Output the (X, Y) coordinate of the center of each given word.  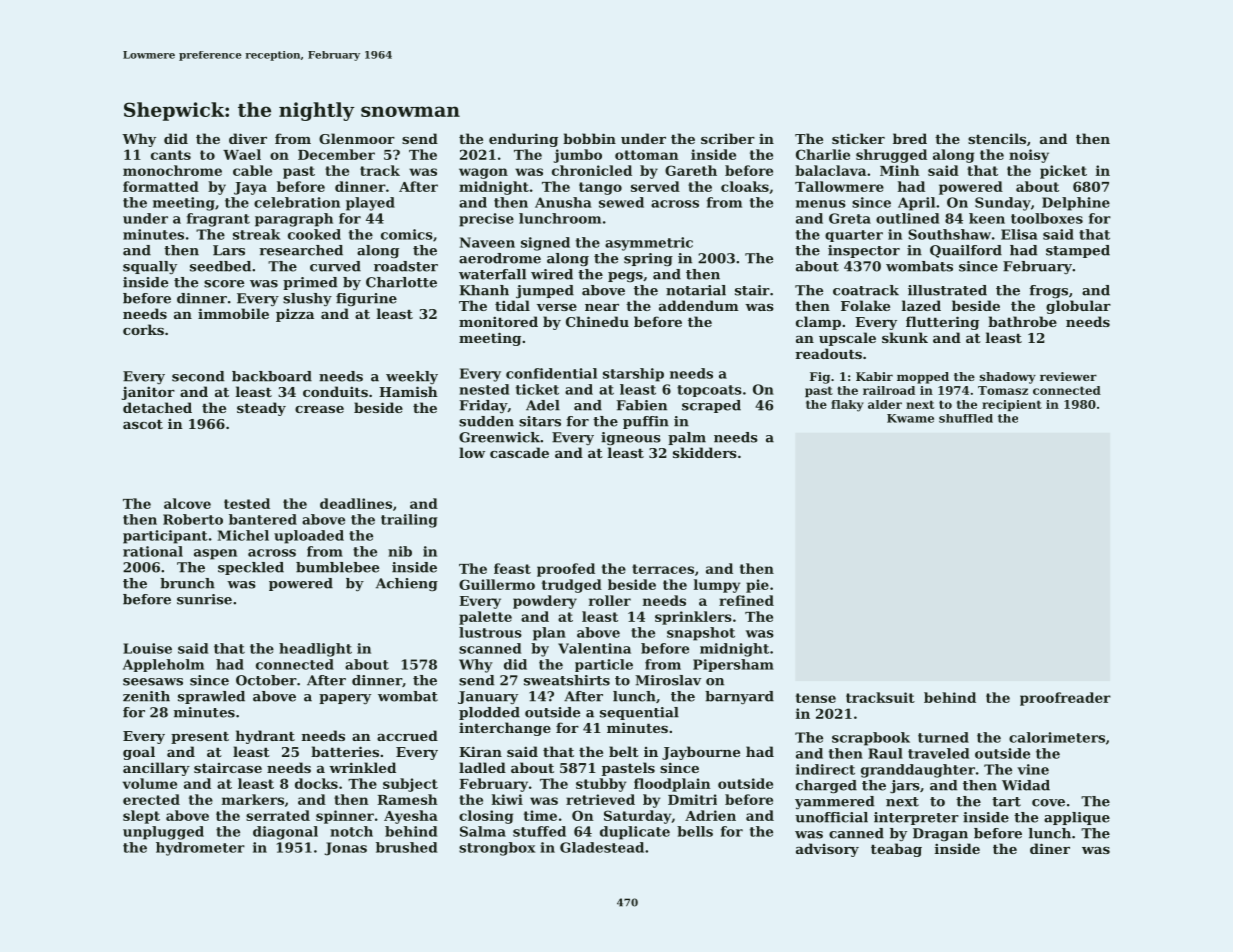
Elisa (1019, 234)
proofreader (1065, 699)
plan (549, 634)
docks (316, 783)
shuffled (966, 418)
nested (484, 389)
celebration (297, 202)
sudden (486, 421)
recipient (1012, 405)
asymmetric (649, 244)
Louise (147, 648)
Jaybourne (701, 753)
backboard (272, 376)
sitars (540, 421)
